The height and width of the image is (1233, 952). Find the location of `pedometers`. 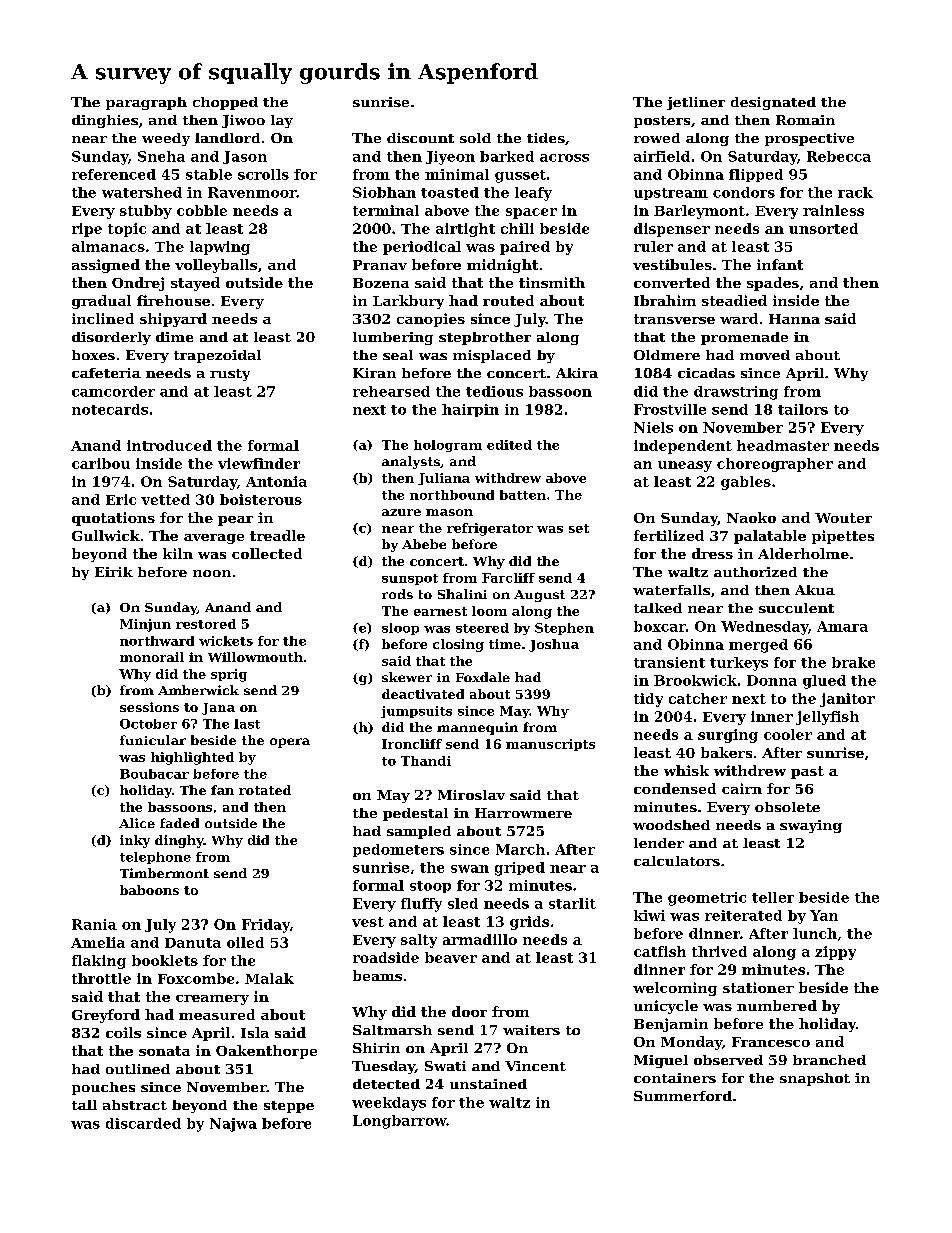

pedometers is located at coordinates (398, 850).
